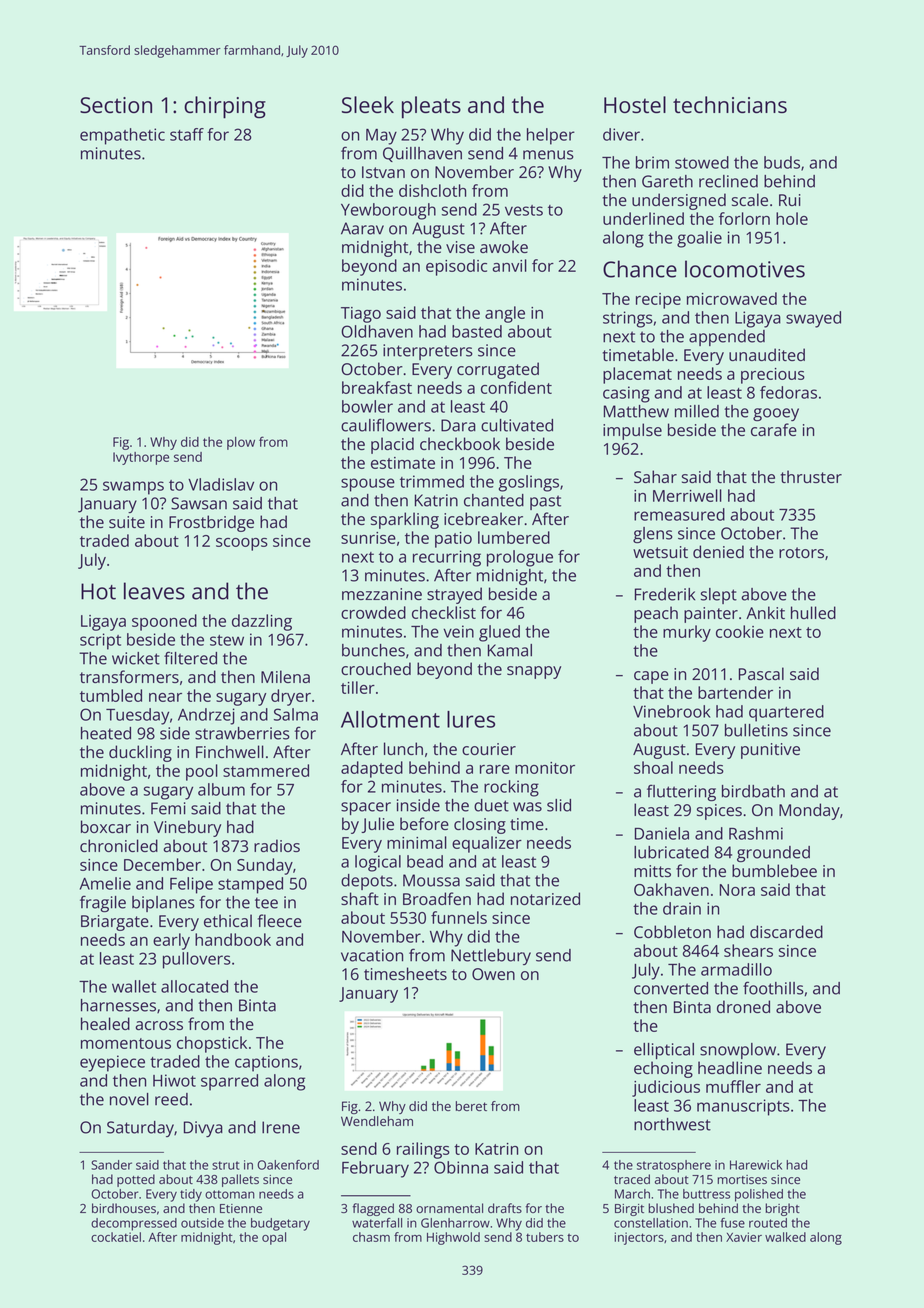 This screenshot has height=1308, width=924. What do you see at coordinates (116, 105) in the screenshot?
I see `Section` at bounding box center [116, 105].
